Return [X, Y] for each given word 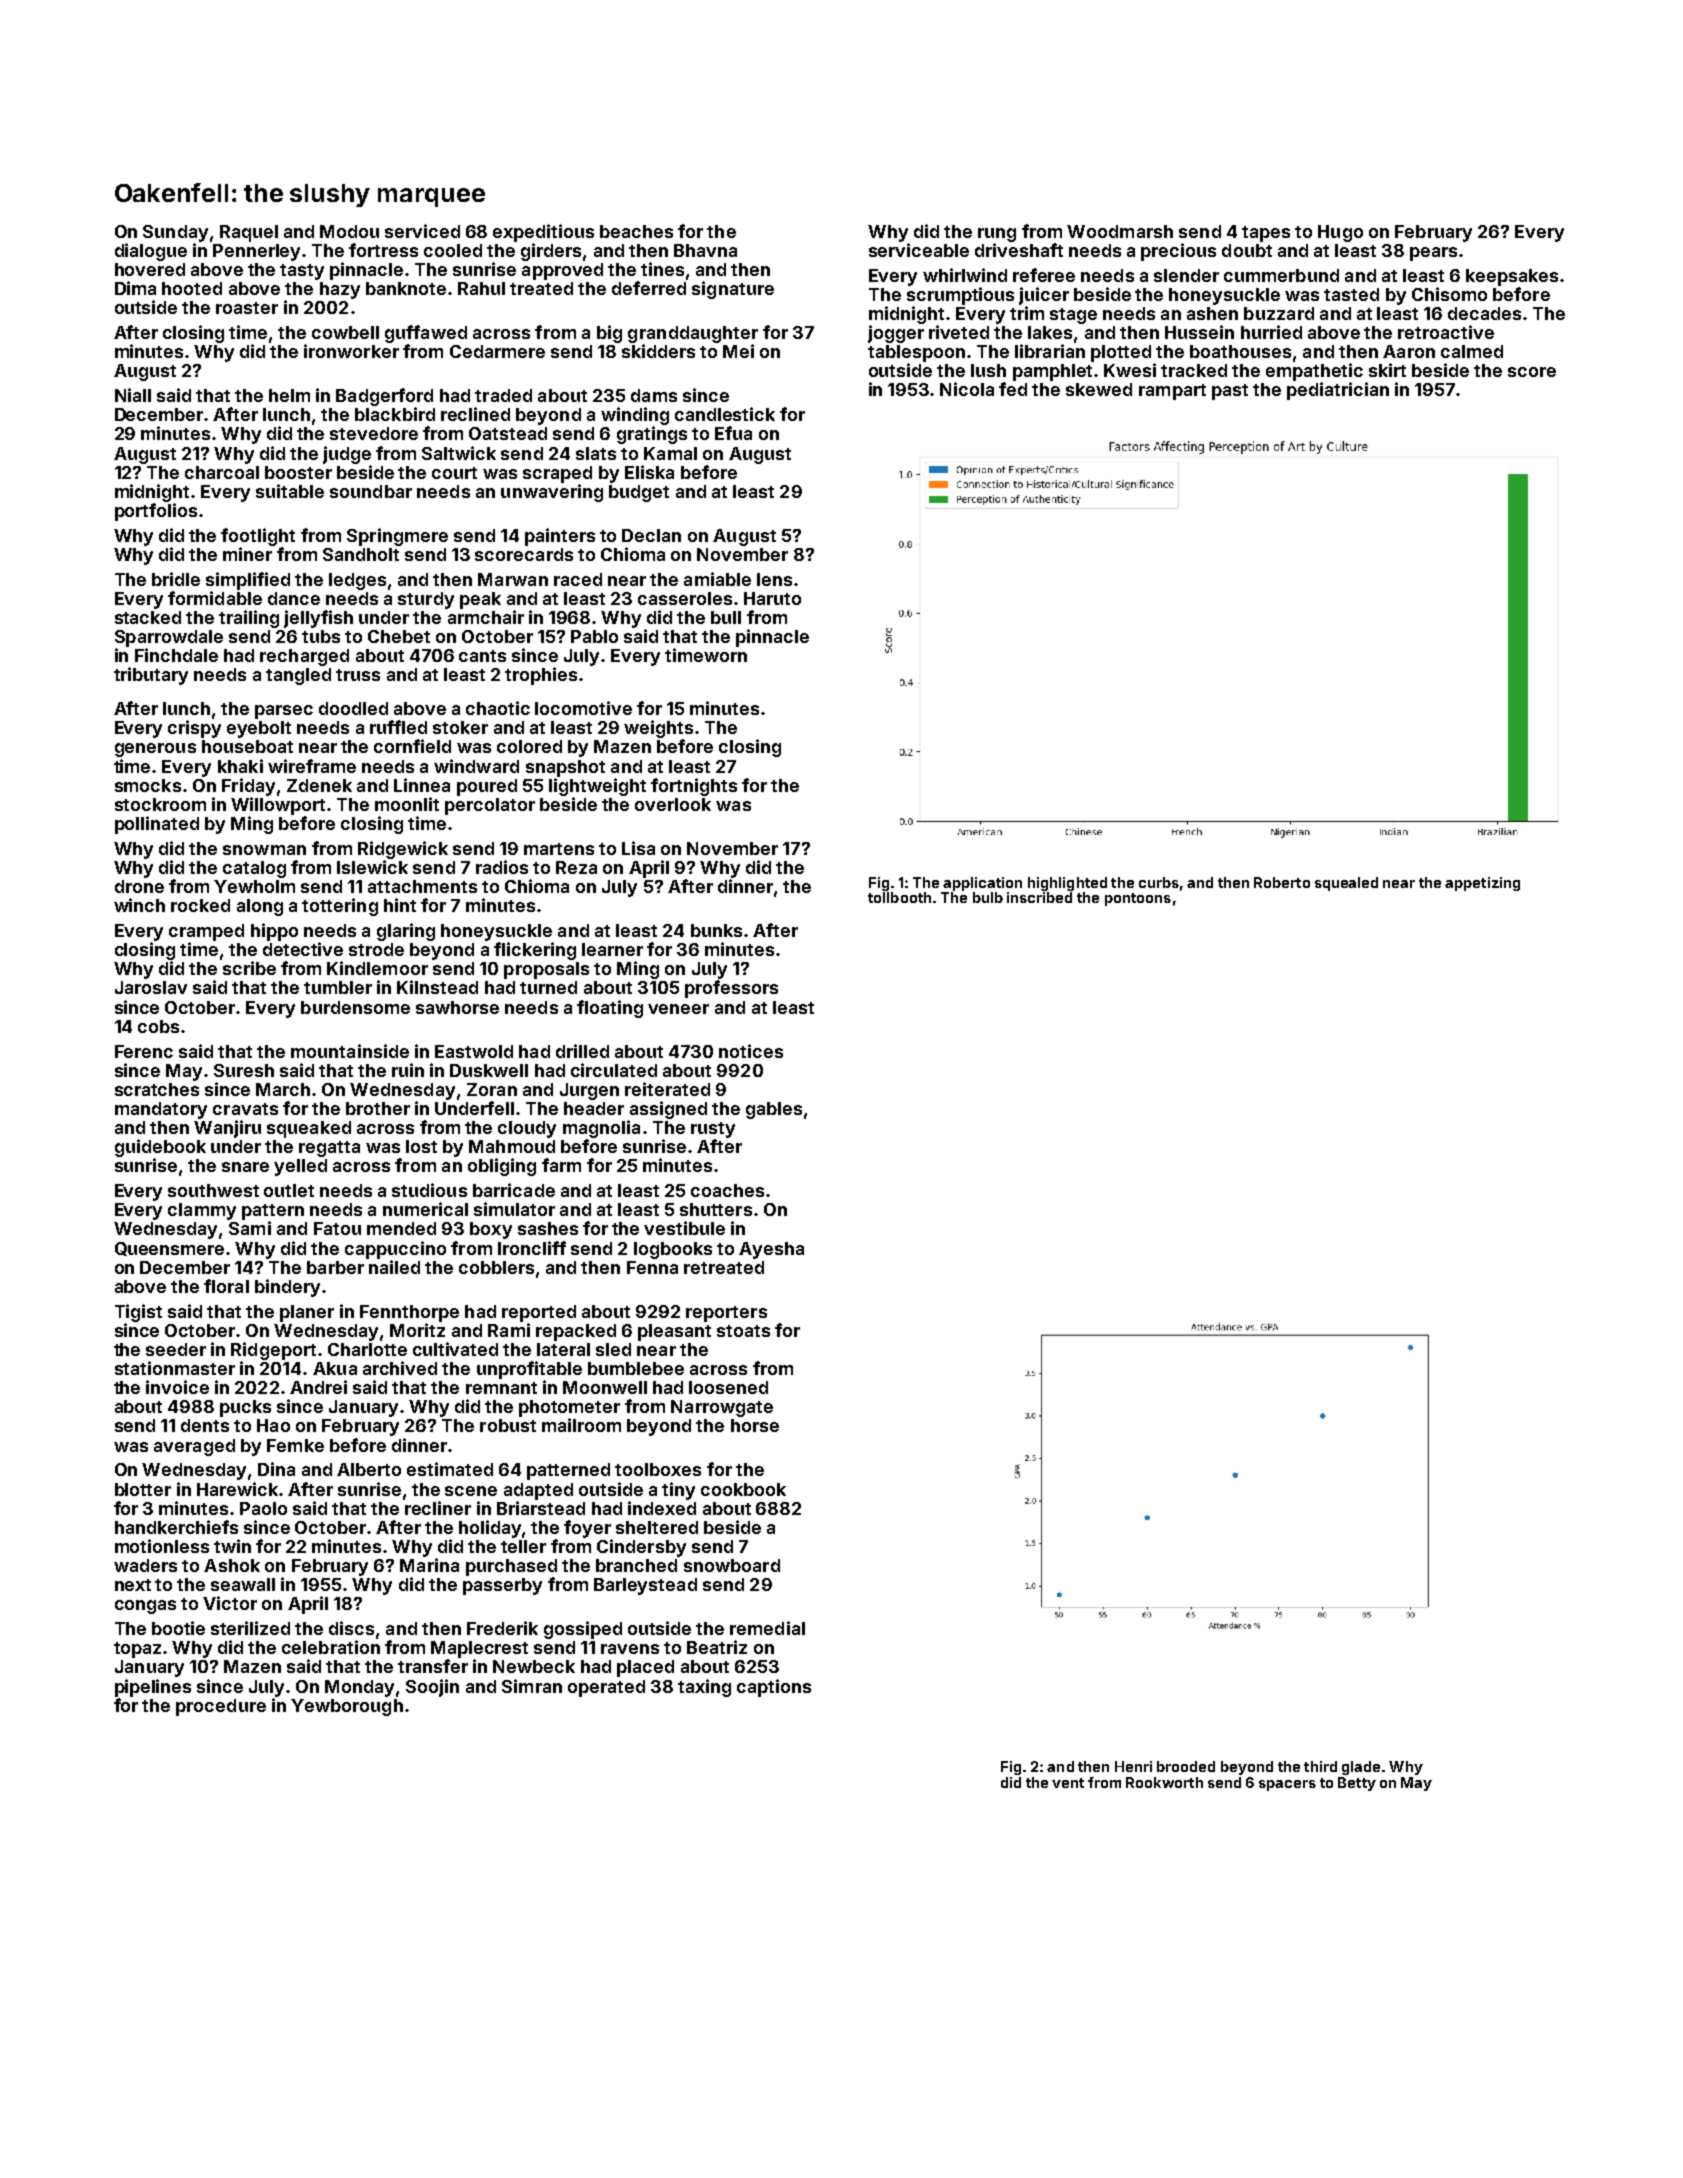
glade [1361, 1768]
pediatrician [1338, 391]
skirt [1387, 370]
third [1320, 1766]
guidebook [160, 1148]
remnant [501, 1388]
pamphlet [1052, 372]
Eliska [649, 472]
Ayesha [771, 1250]
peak [480, 600]
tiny [678, 1491]
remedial [767, 1628]
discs [351, 1628]
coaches [727, 1190]
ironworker [351, 351]
